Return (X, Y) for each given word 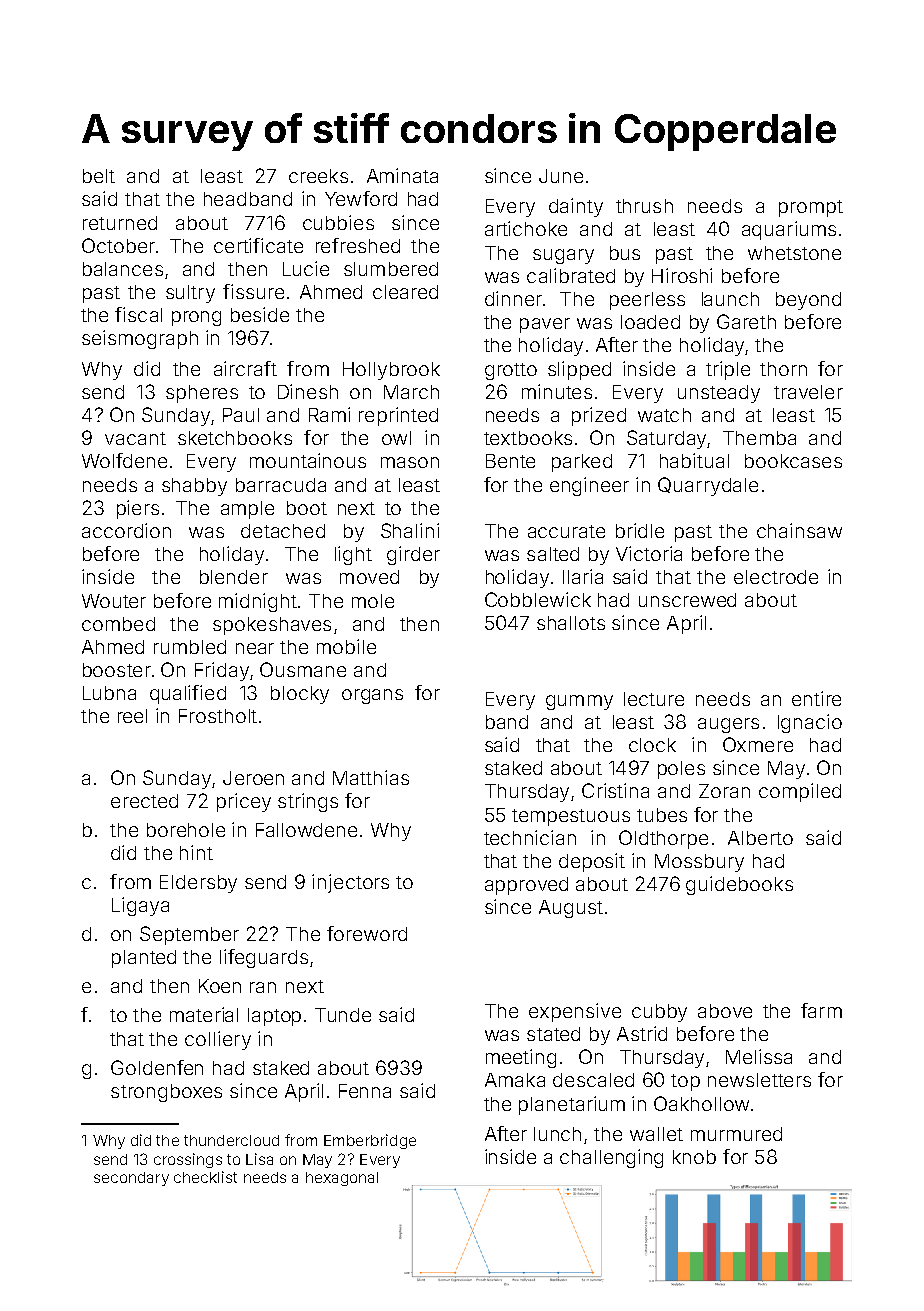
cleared (405, 292)
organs (372, 696)
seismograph (140, 339)
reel (132, 716)
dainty (576, 207)
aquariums (789, 230)
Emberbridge (370, 1141)
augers (728, 725)
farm (821, 1010)
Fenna (365, 1091)
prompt (811, 208)
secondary (131, 1179)
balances (123, 269)
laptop (274, 1017)
